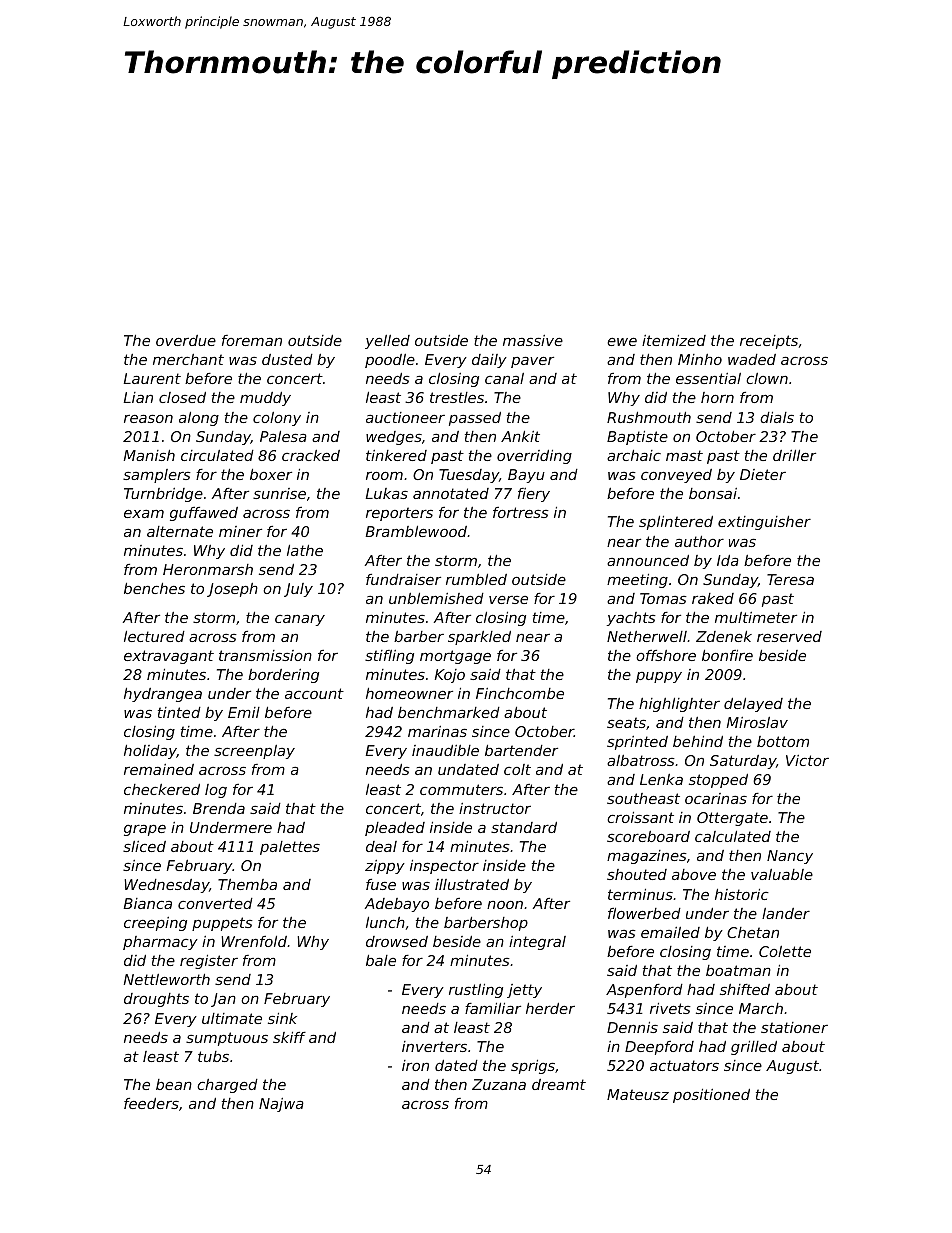  Describe the element at coordinates (648, 836) in the image. I see `scoreboard` at that location.
